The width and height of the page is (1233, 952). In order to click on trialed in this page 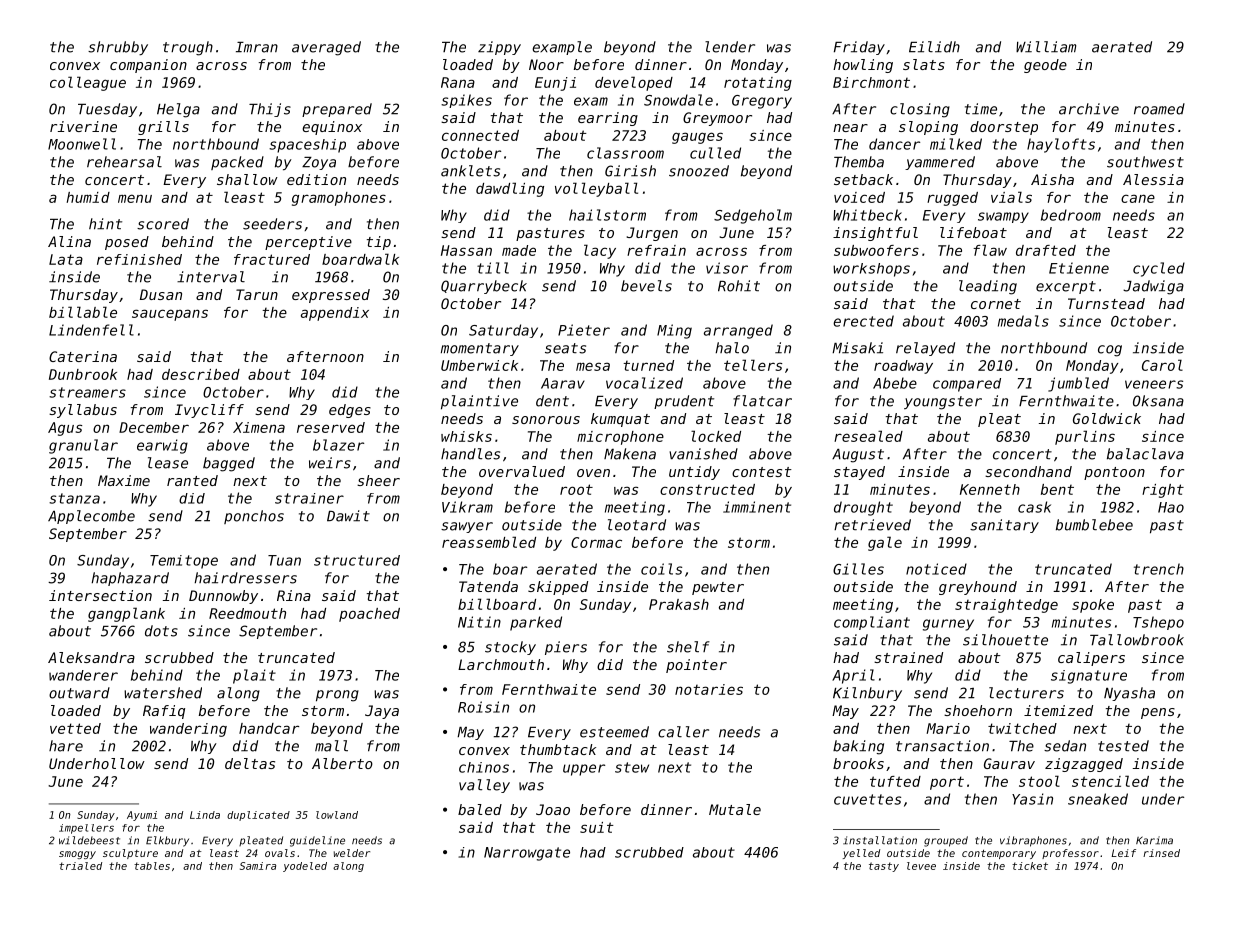, I will do `click(80, 866)`.
